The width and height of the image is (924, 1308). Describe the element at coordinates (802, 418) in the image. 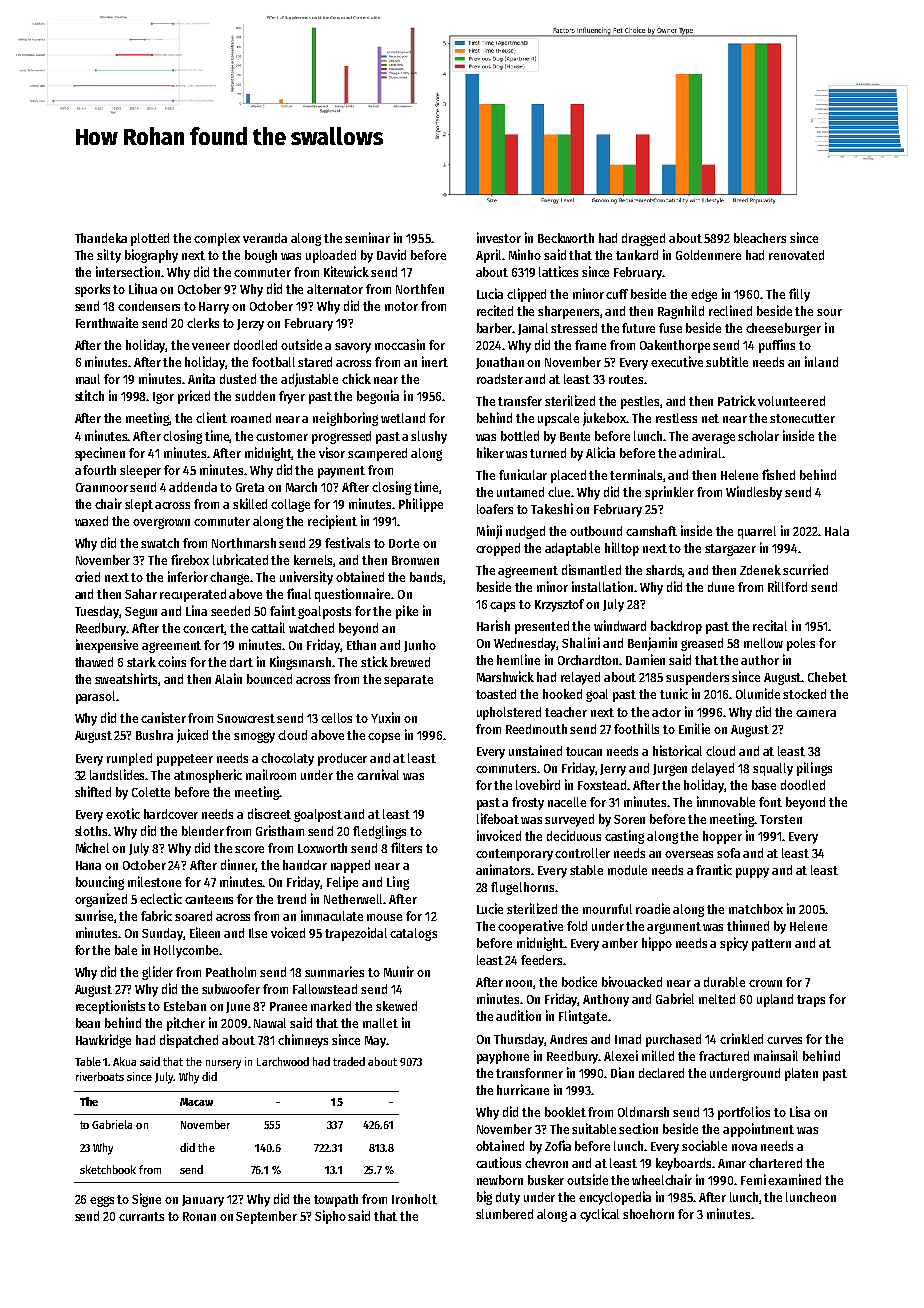

I see `stonecutter` at that location.
